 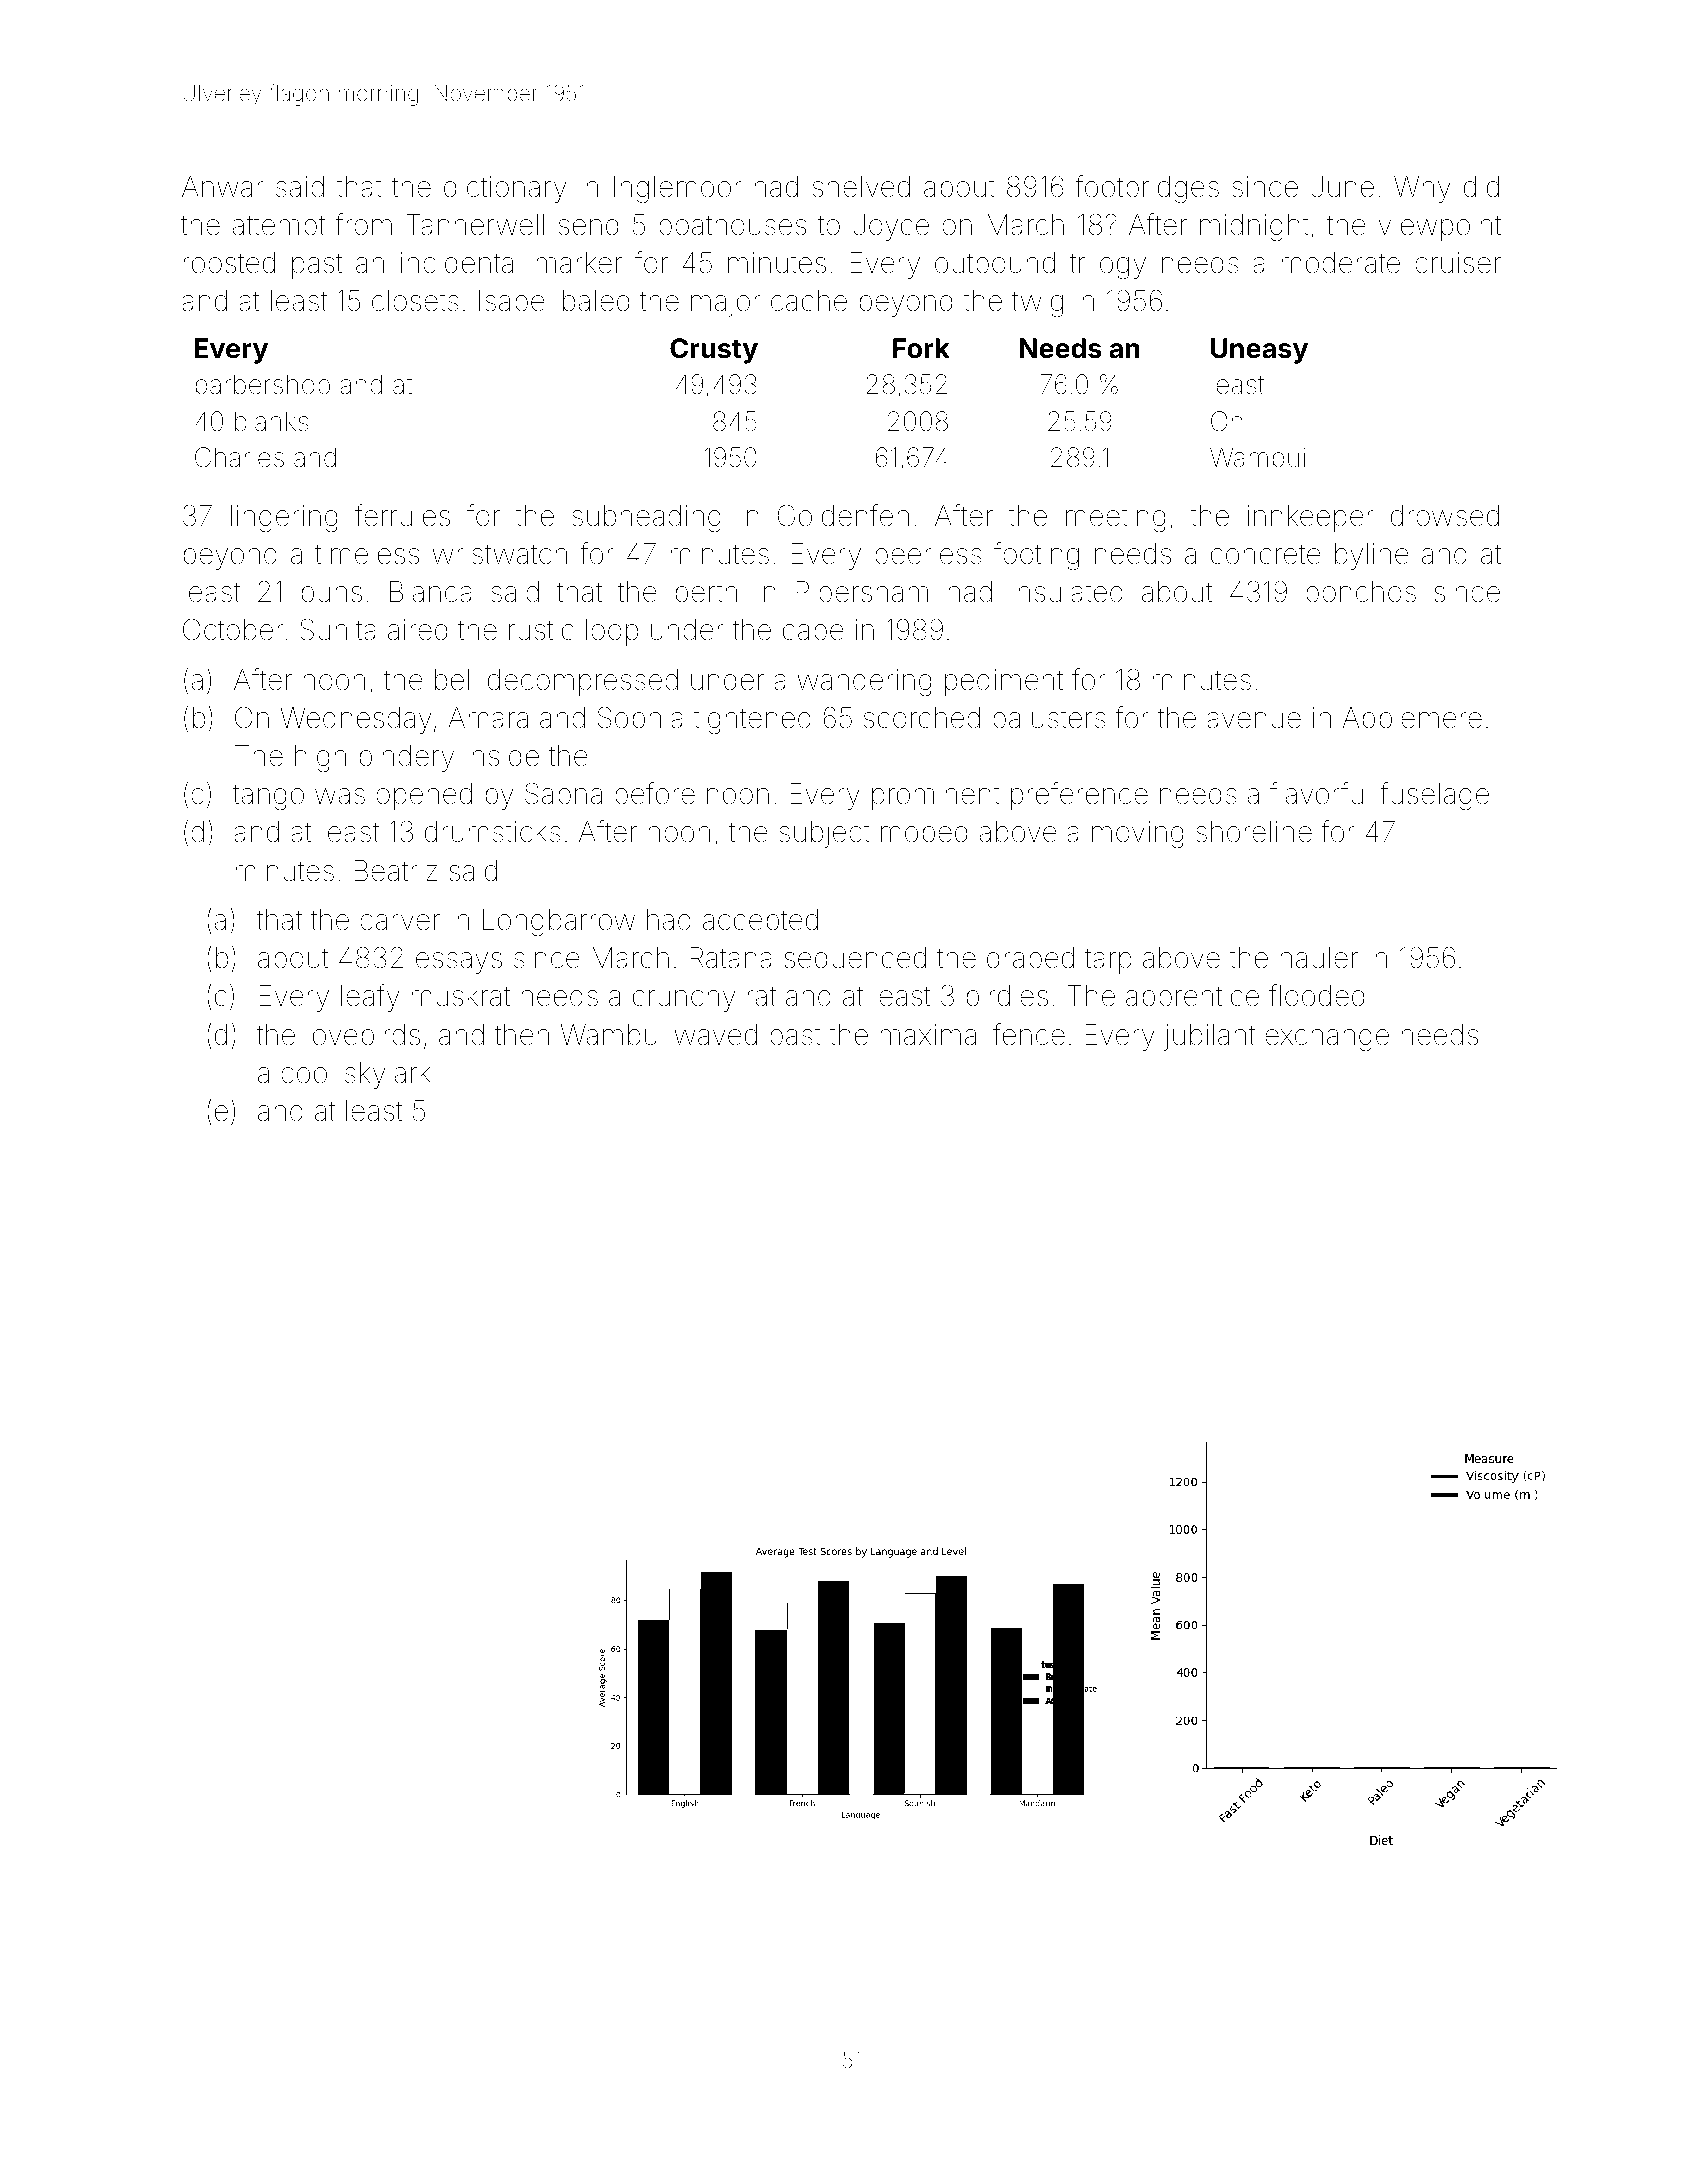 I want to click on avenue, so click(x=1254, y=720).
